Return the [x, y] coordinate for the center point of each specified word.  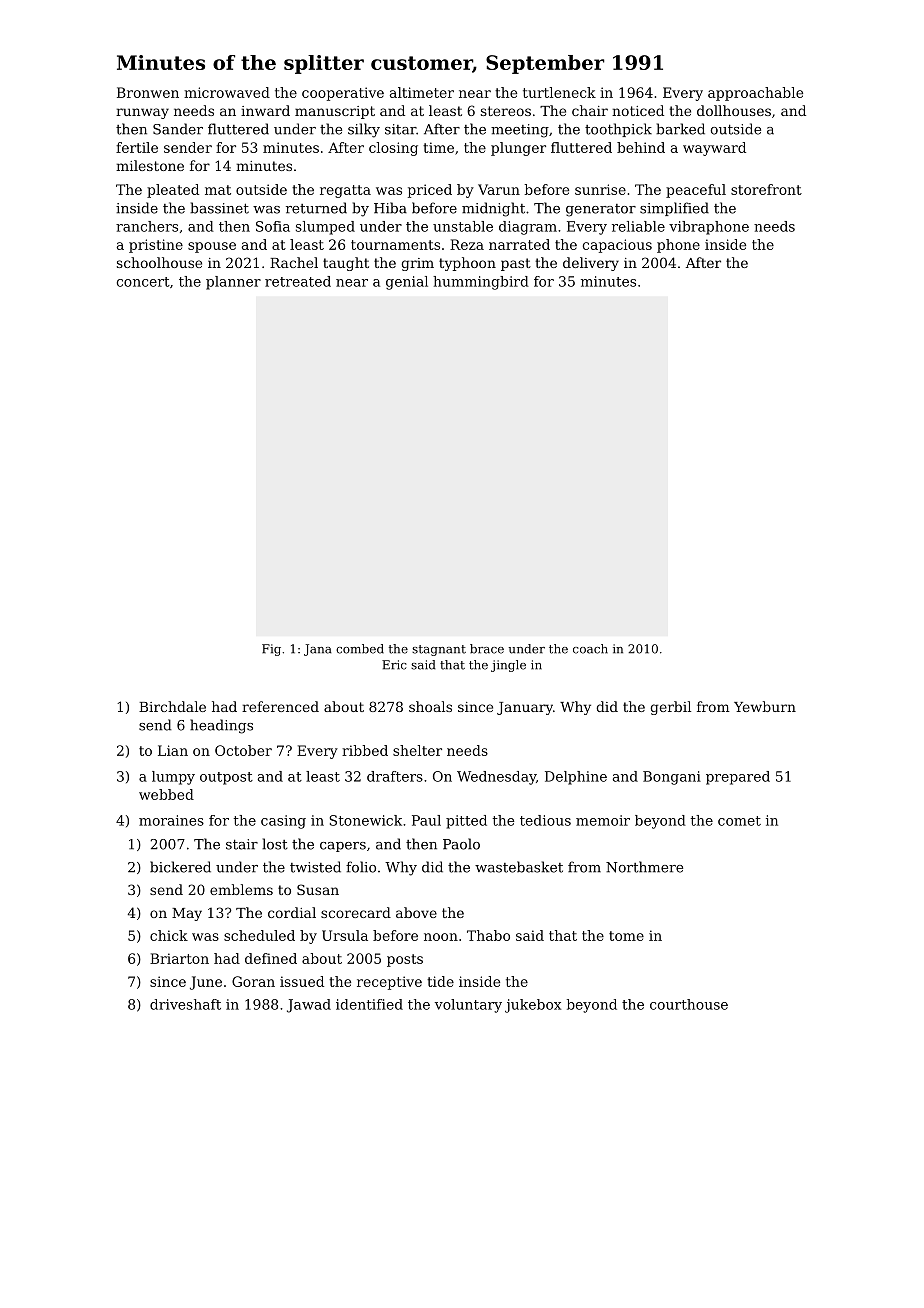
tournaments [395, 245]
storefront [766, 189]
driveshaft [185, 1004]
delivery [591, 264]
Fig [271, 650]
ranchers [147, 226]
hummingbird [481, 283]
